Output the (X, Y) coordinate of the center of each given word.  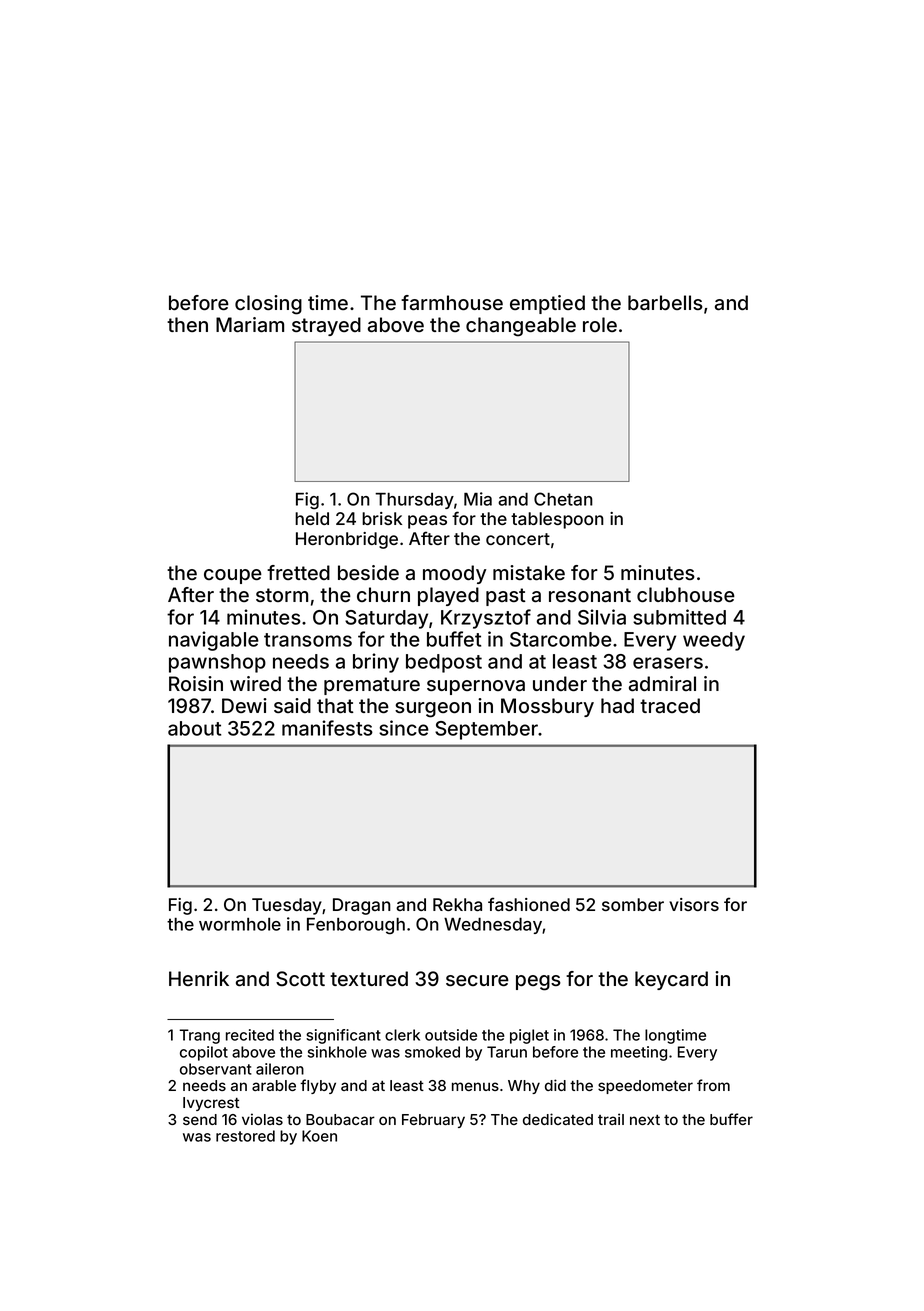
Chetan (563, 499)
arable (274, 1085)
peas (427, 522)
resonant (590, 595)
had (617, 706)
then (187, 324)
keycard (671, 980)
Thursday (414, 501)
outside (451, 1035)
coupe (233, 576)
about (194, 728)
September (487, 730)
